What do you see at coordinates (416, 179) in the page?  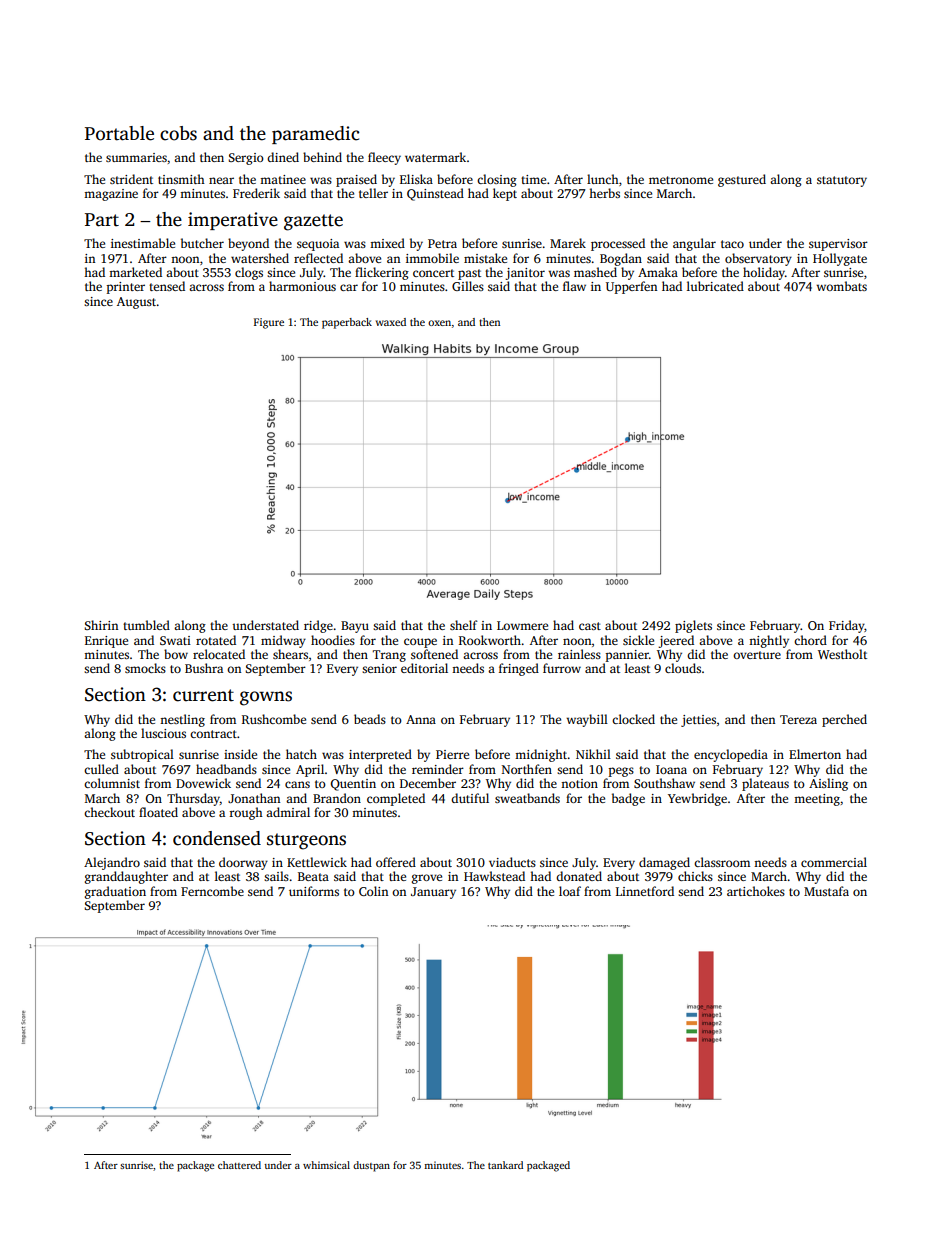 I see `Eliska` at bounding box center [416, 179].
